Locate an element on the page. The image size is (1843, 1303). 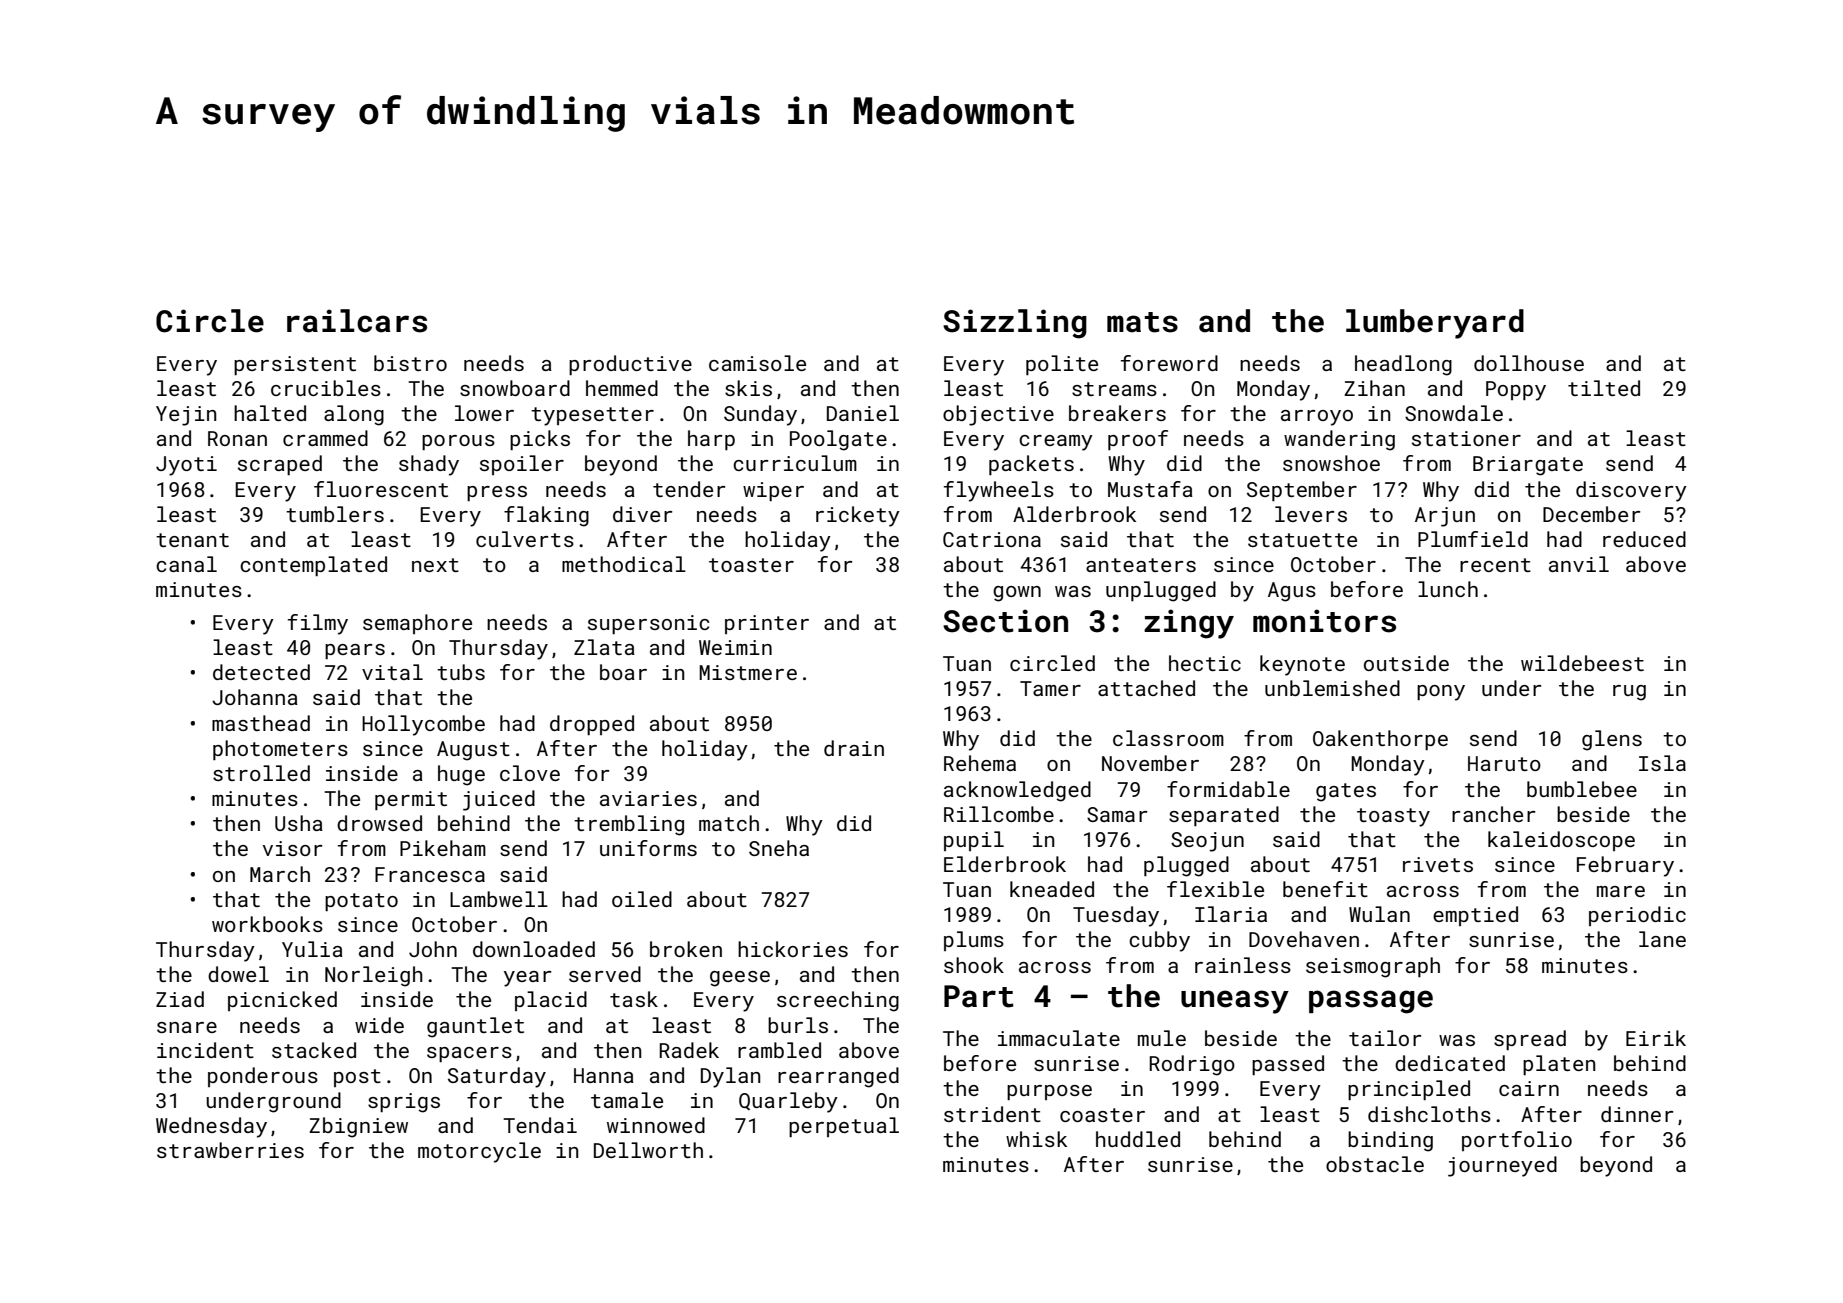
Snowdale is located at coordinates (1454, 413).
